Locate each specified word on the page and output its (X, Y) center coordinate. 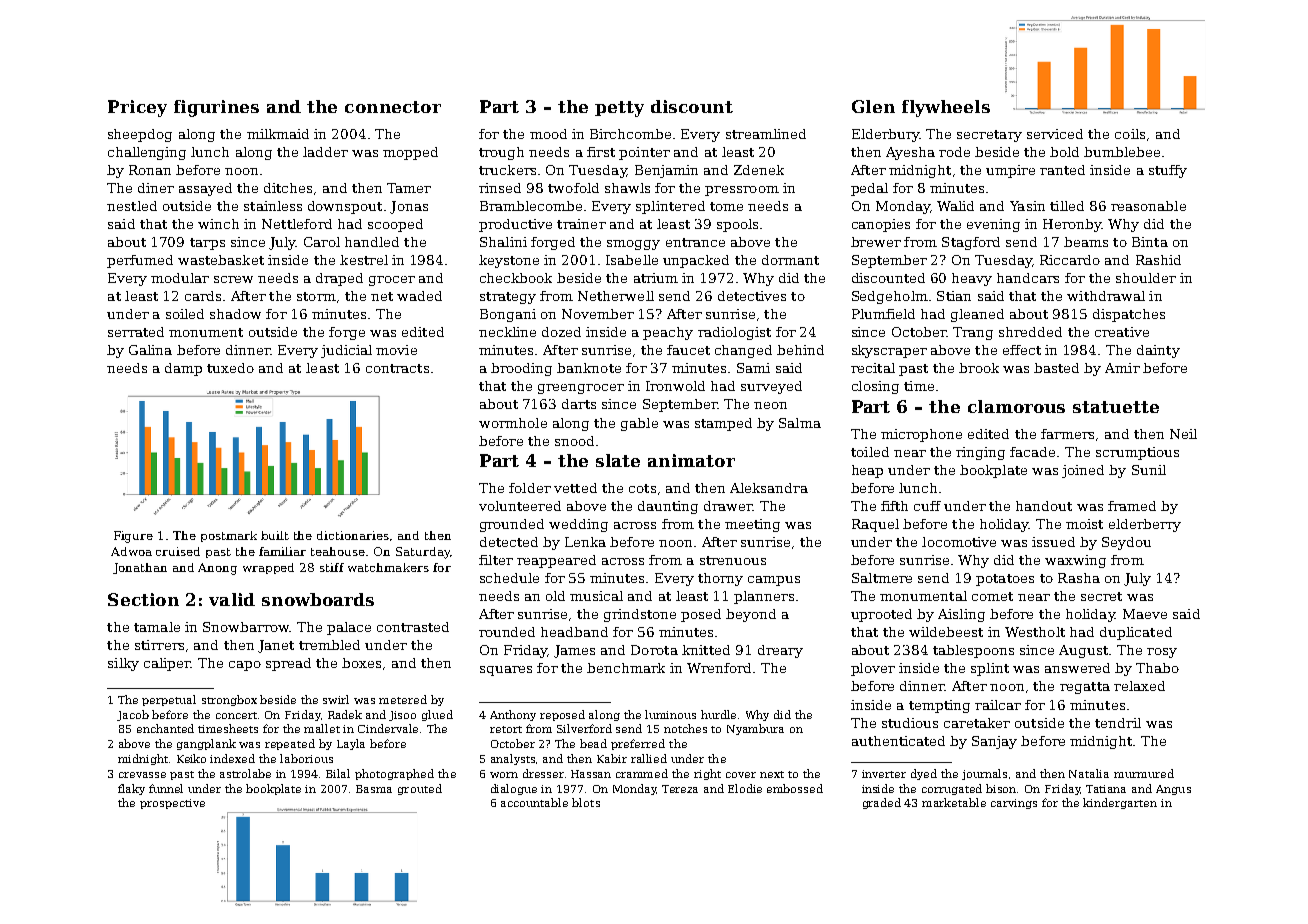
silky (123, 664)
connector (393, 107)
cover (741, 775)
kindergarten (1120, 803)
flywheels (946, 108)
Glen (873, 106)
